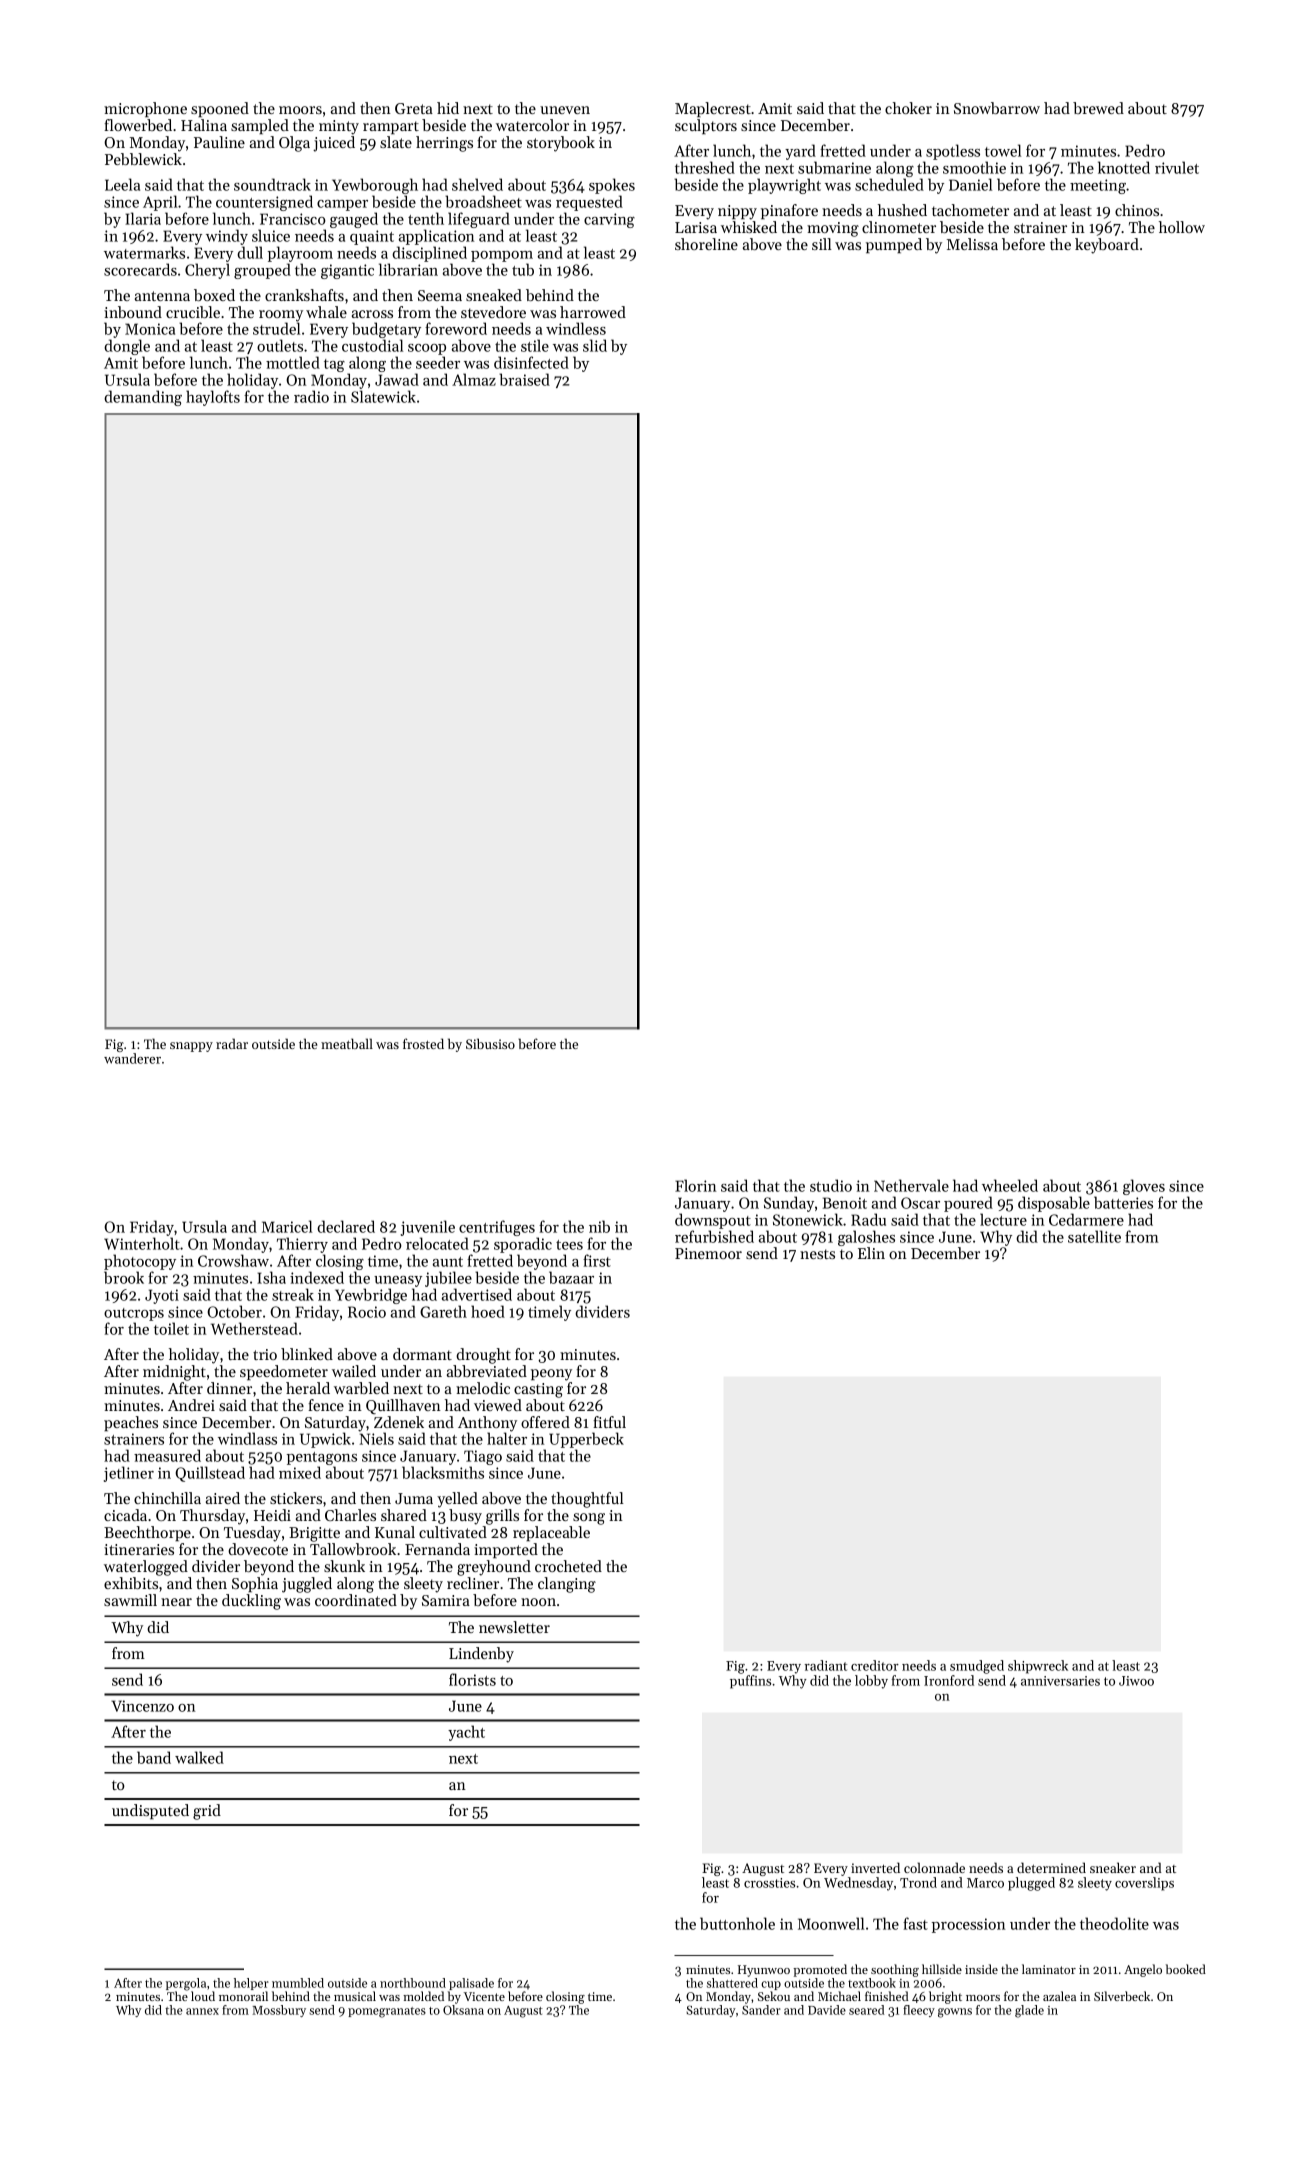 The width and height of the screenshot is (1314, 2165). What do you see at coordinates (911, 1185) in the screenshot?
I see `Nethervale` at bounding box center [911, 1185].
